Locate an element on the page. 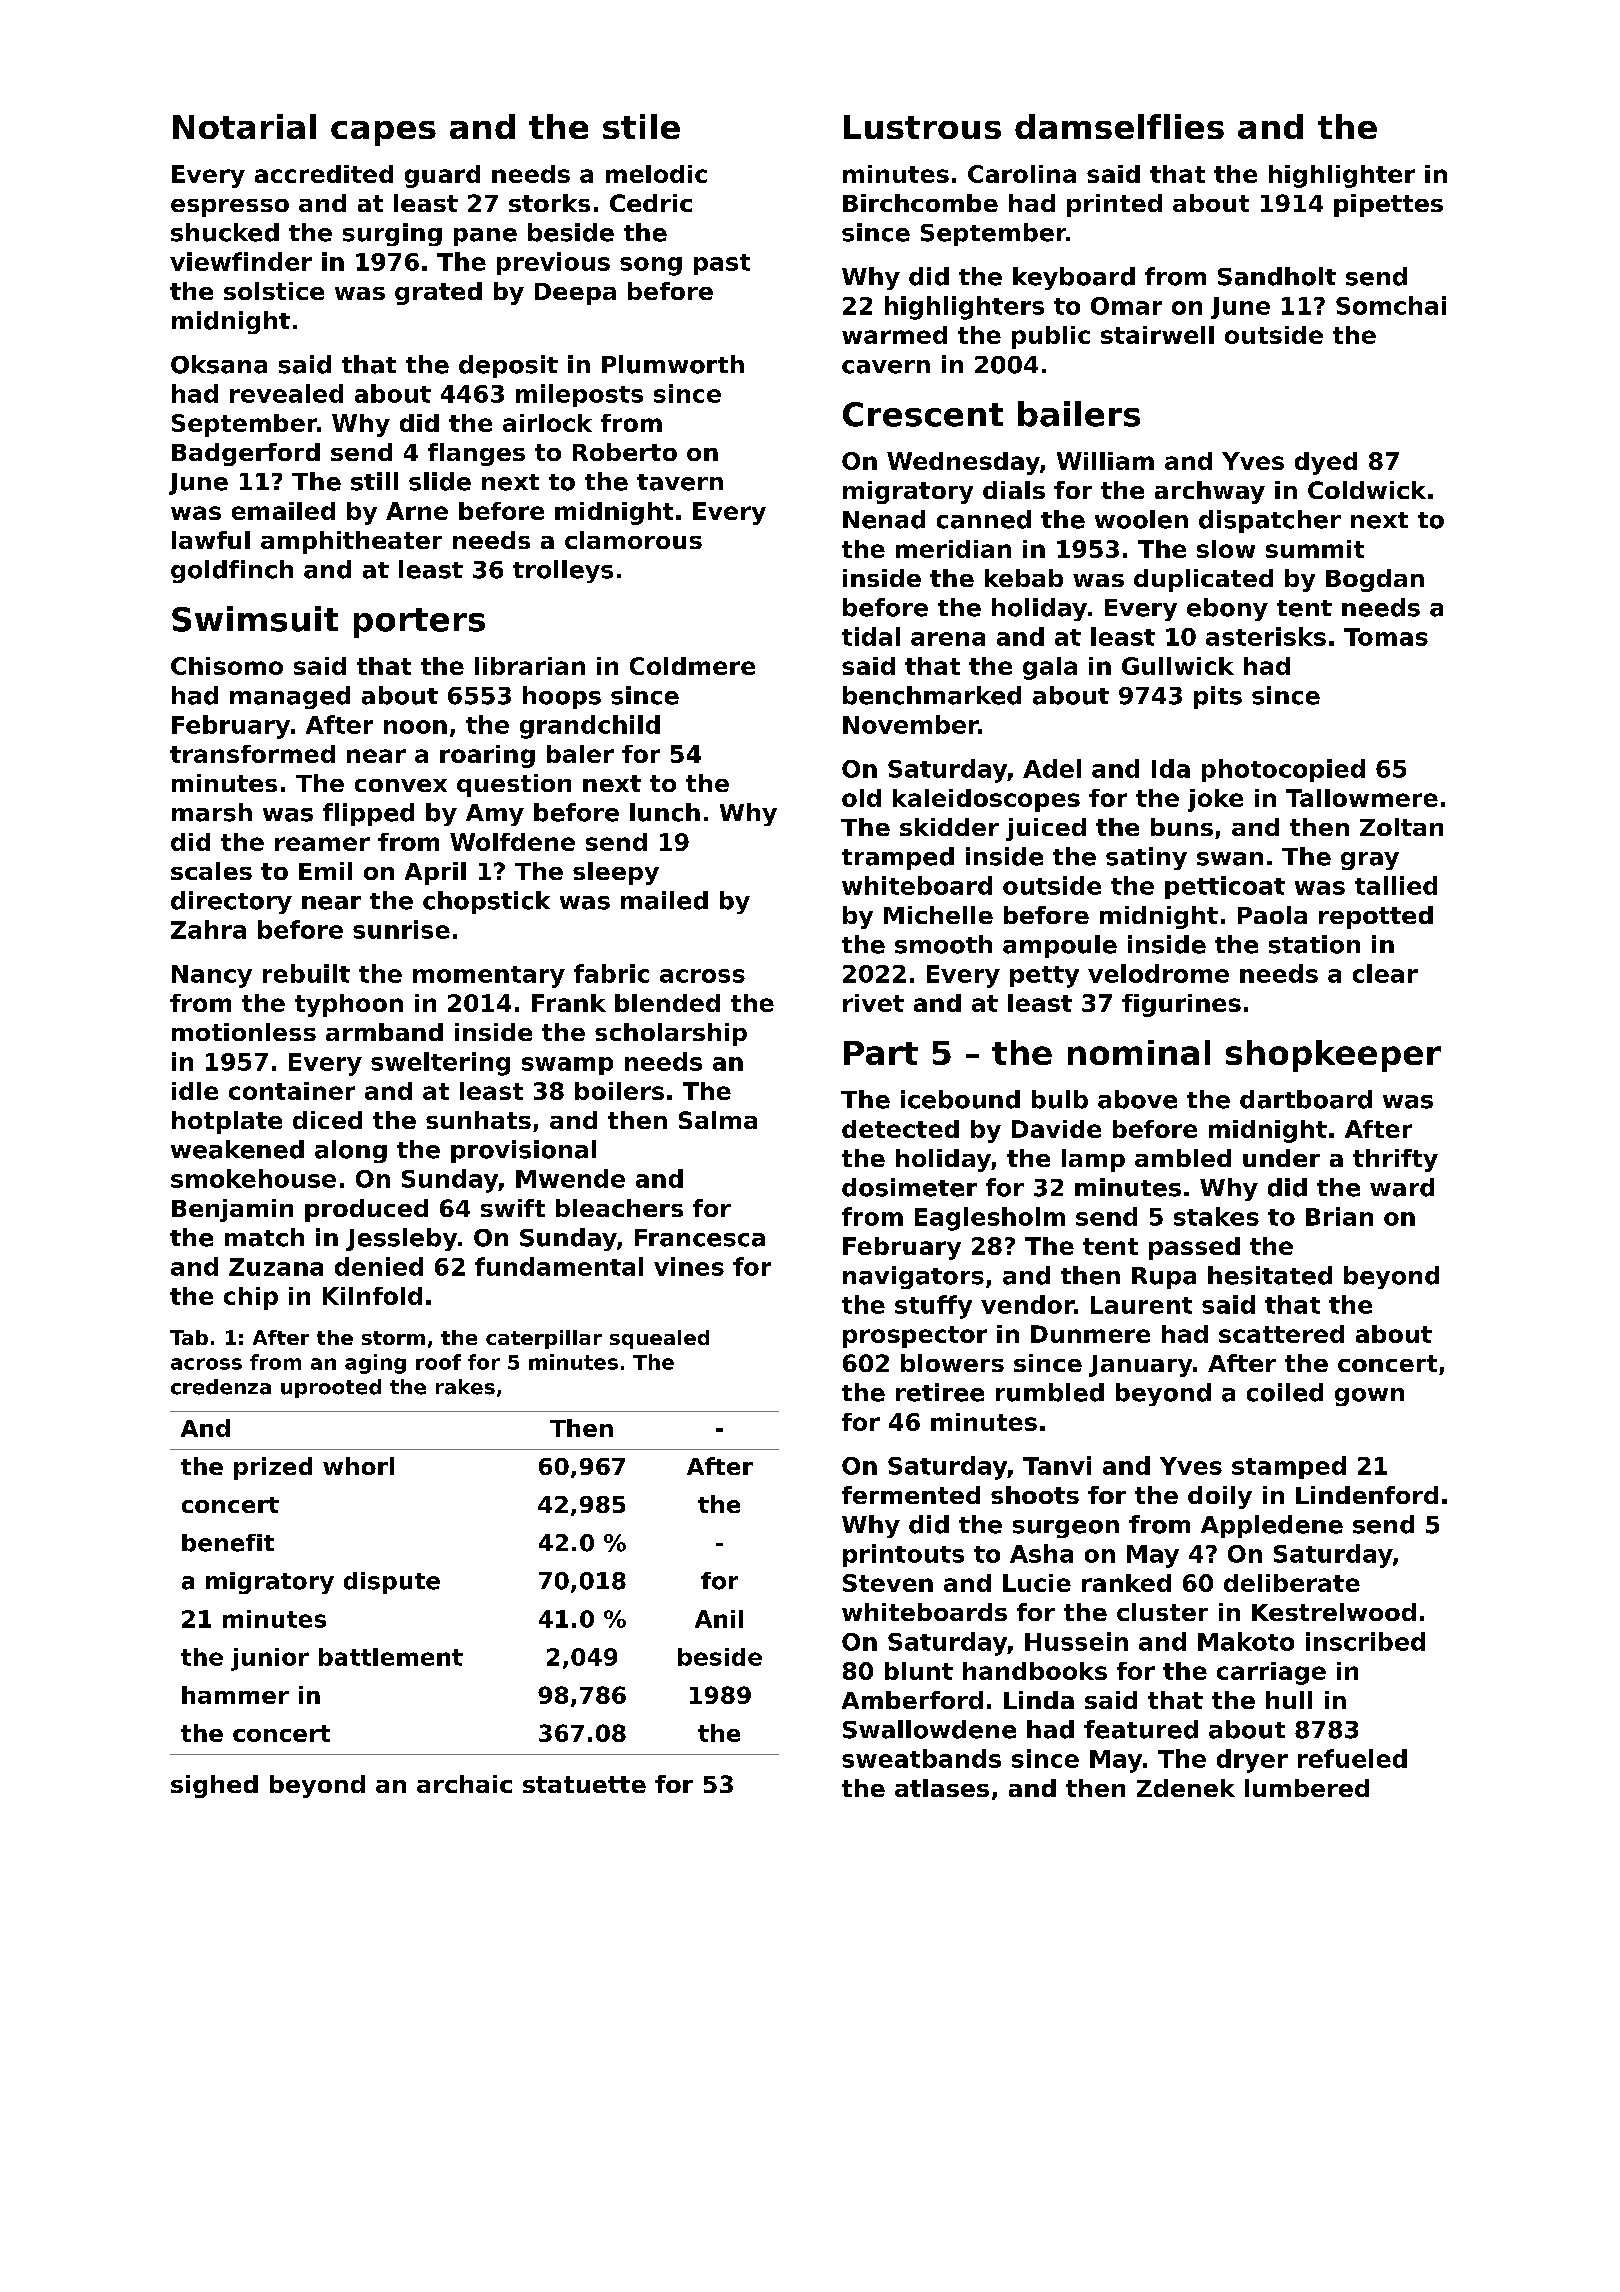 Image resolution: width=1620 pixels, height=2292 pixels. prospector is located at coordinates (915, 1337).
